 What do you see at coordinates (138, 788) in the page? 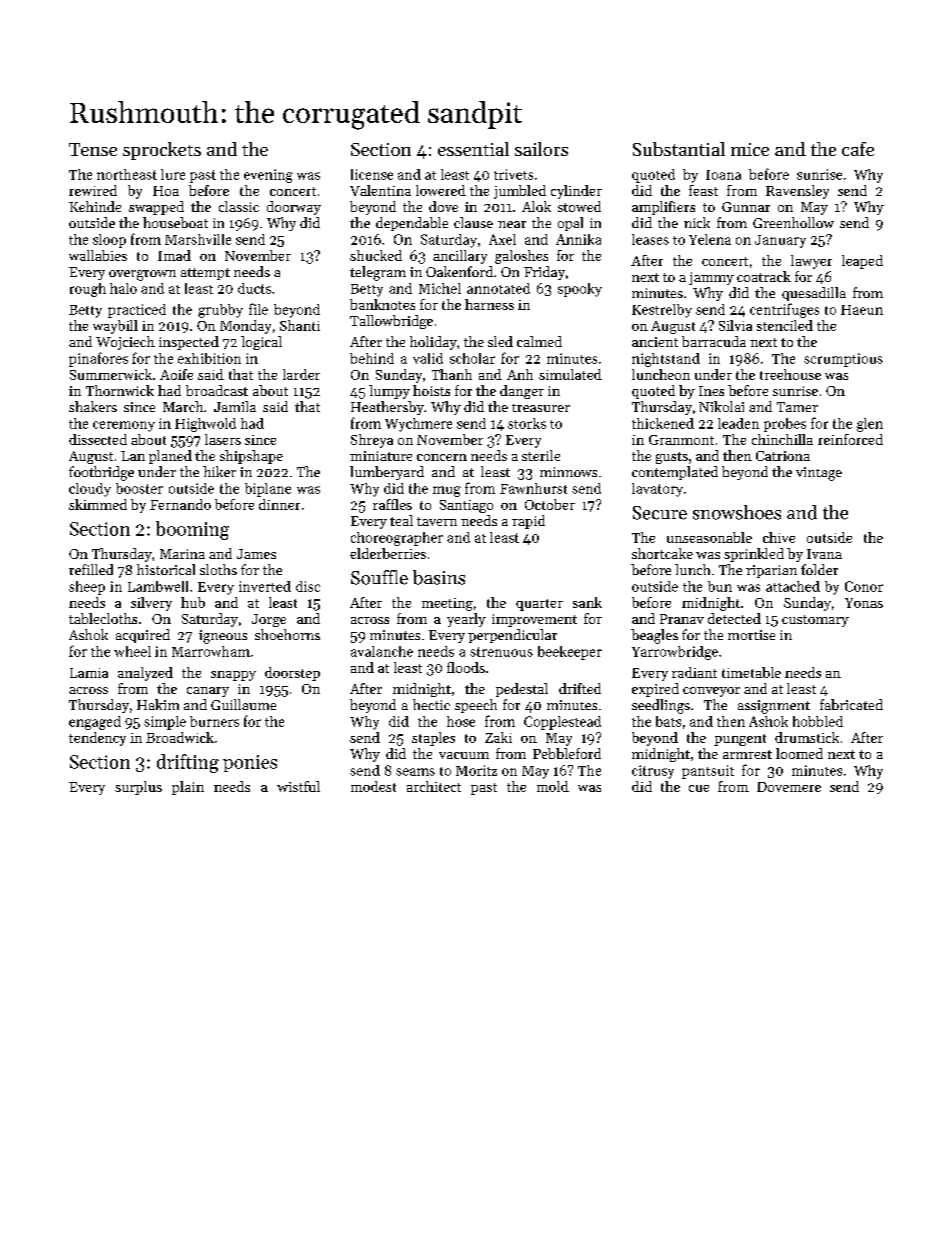
I see `surplus` at bounding box center [138, 788].
